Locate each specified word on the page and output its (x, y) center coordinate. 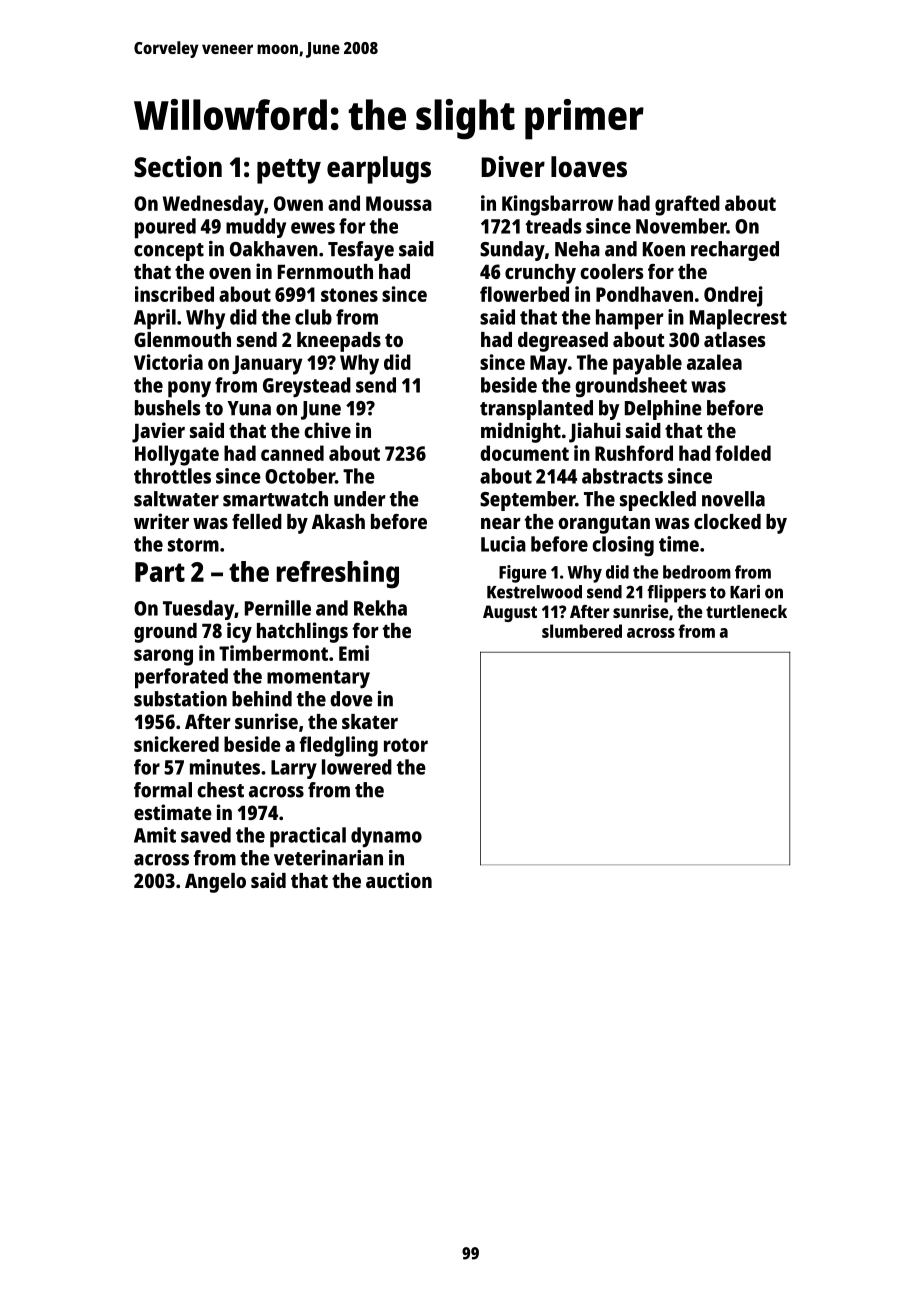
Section (178, 166)
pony (189, 389)
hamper (630, 319)
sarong (163, 657)
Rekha (380, 608)
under (360, 499)
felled (257, 521)
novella (733, 499)
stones (349, 295)
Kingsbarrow (557, 205)
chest (220, 790)
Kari (745, 592)
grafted (687, 205)
